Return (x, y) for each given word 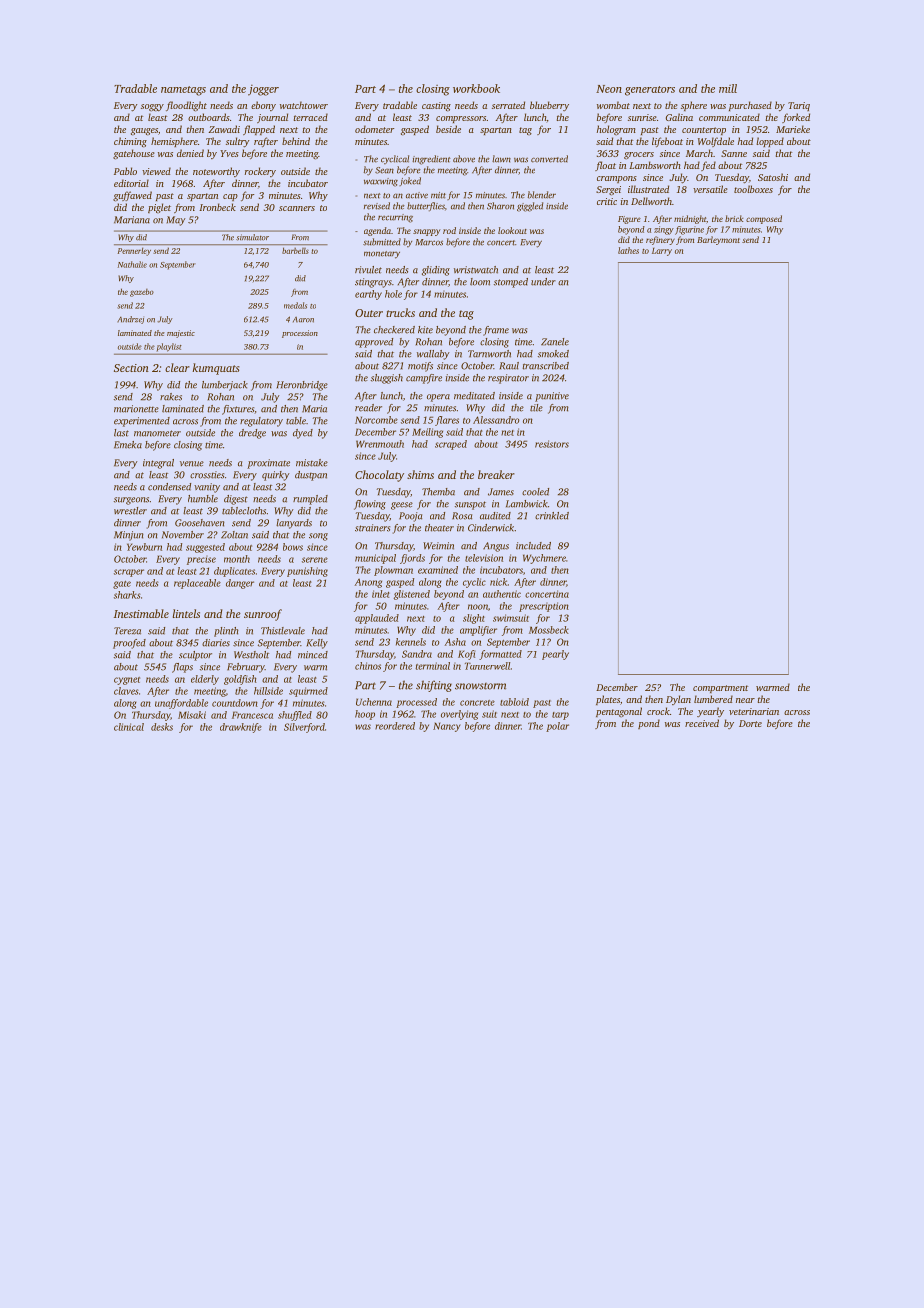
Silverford (304, 728)
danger (240, 584)
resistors (552, 444)
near (745, 700)
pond (649, 724)
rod (449, 230)
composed (764, 219)
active (417, 195)
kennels (411, 642)
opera (438, 398)
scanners (297, 208)
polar (557, 727)
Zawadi (224, 129)
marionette (136, 409)
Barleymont (718, 240)
